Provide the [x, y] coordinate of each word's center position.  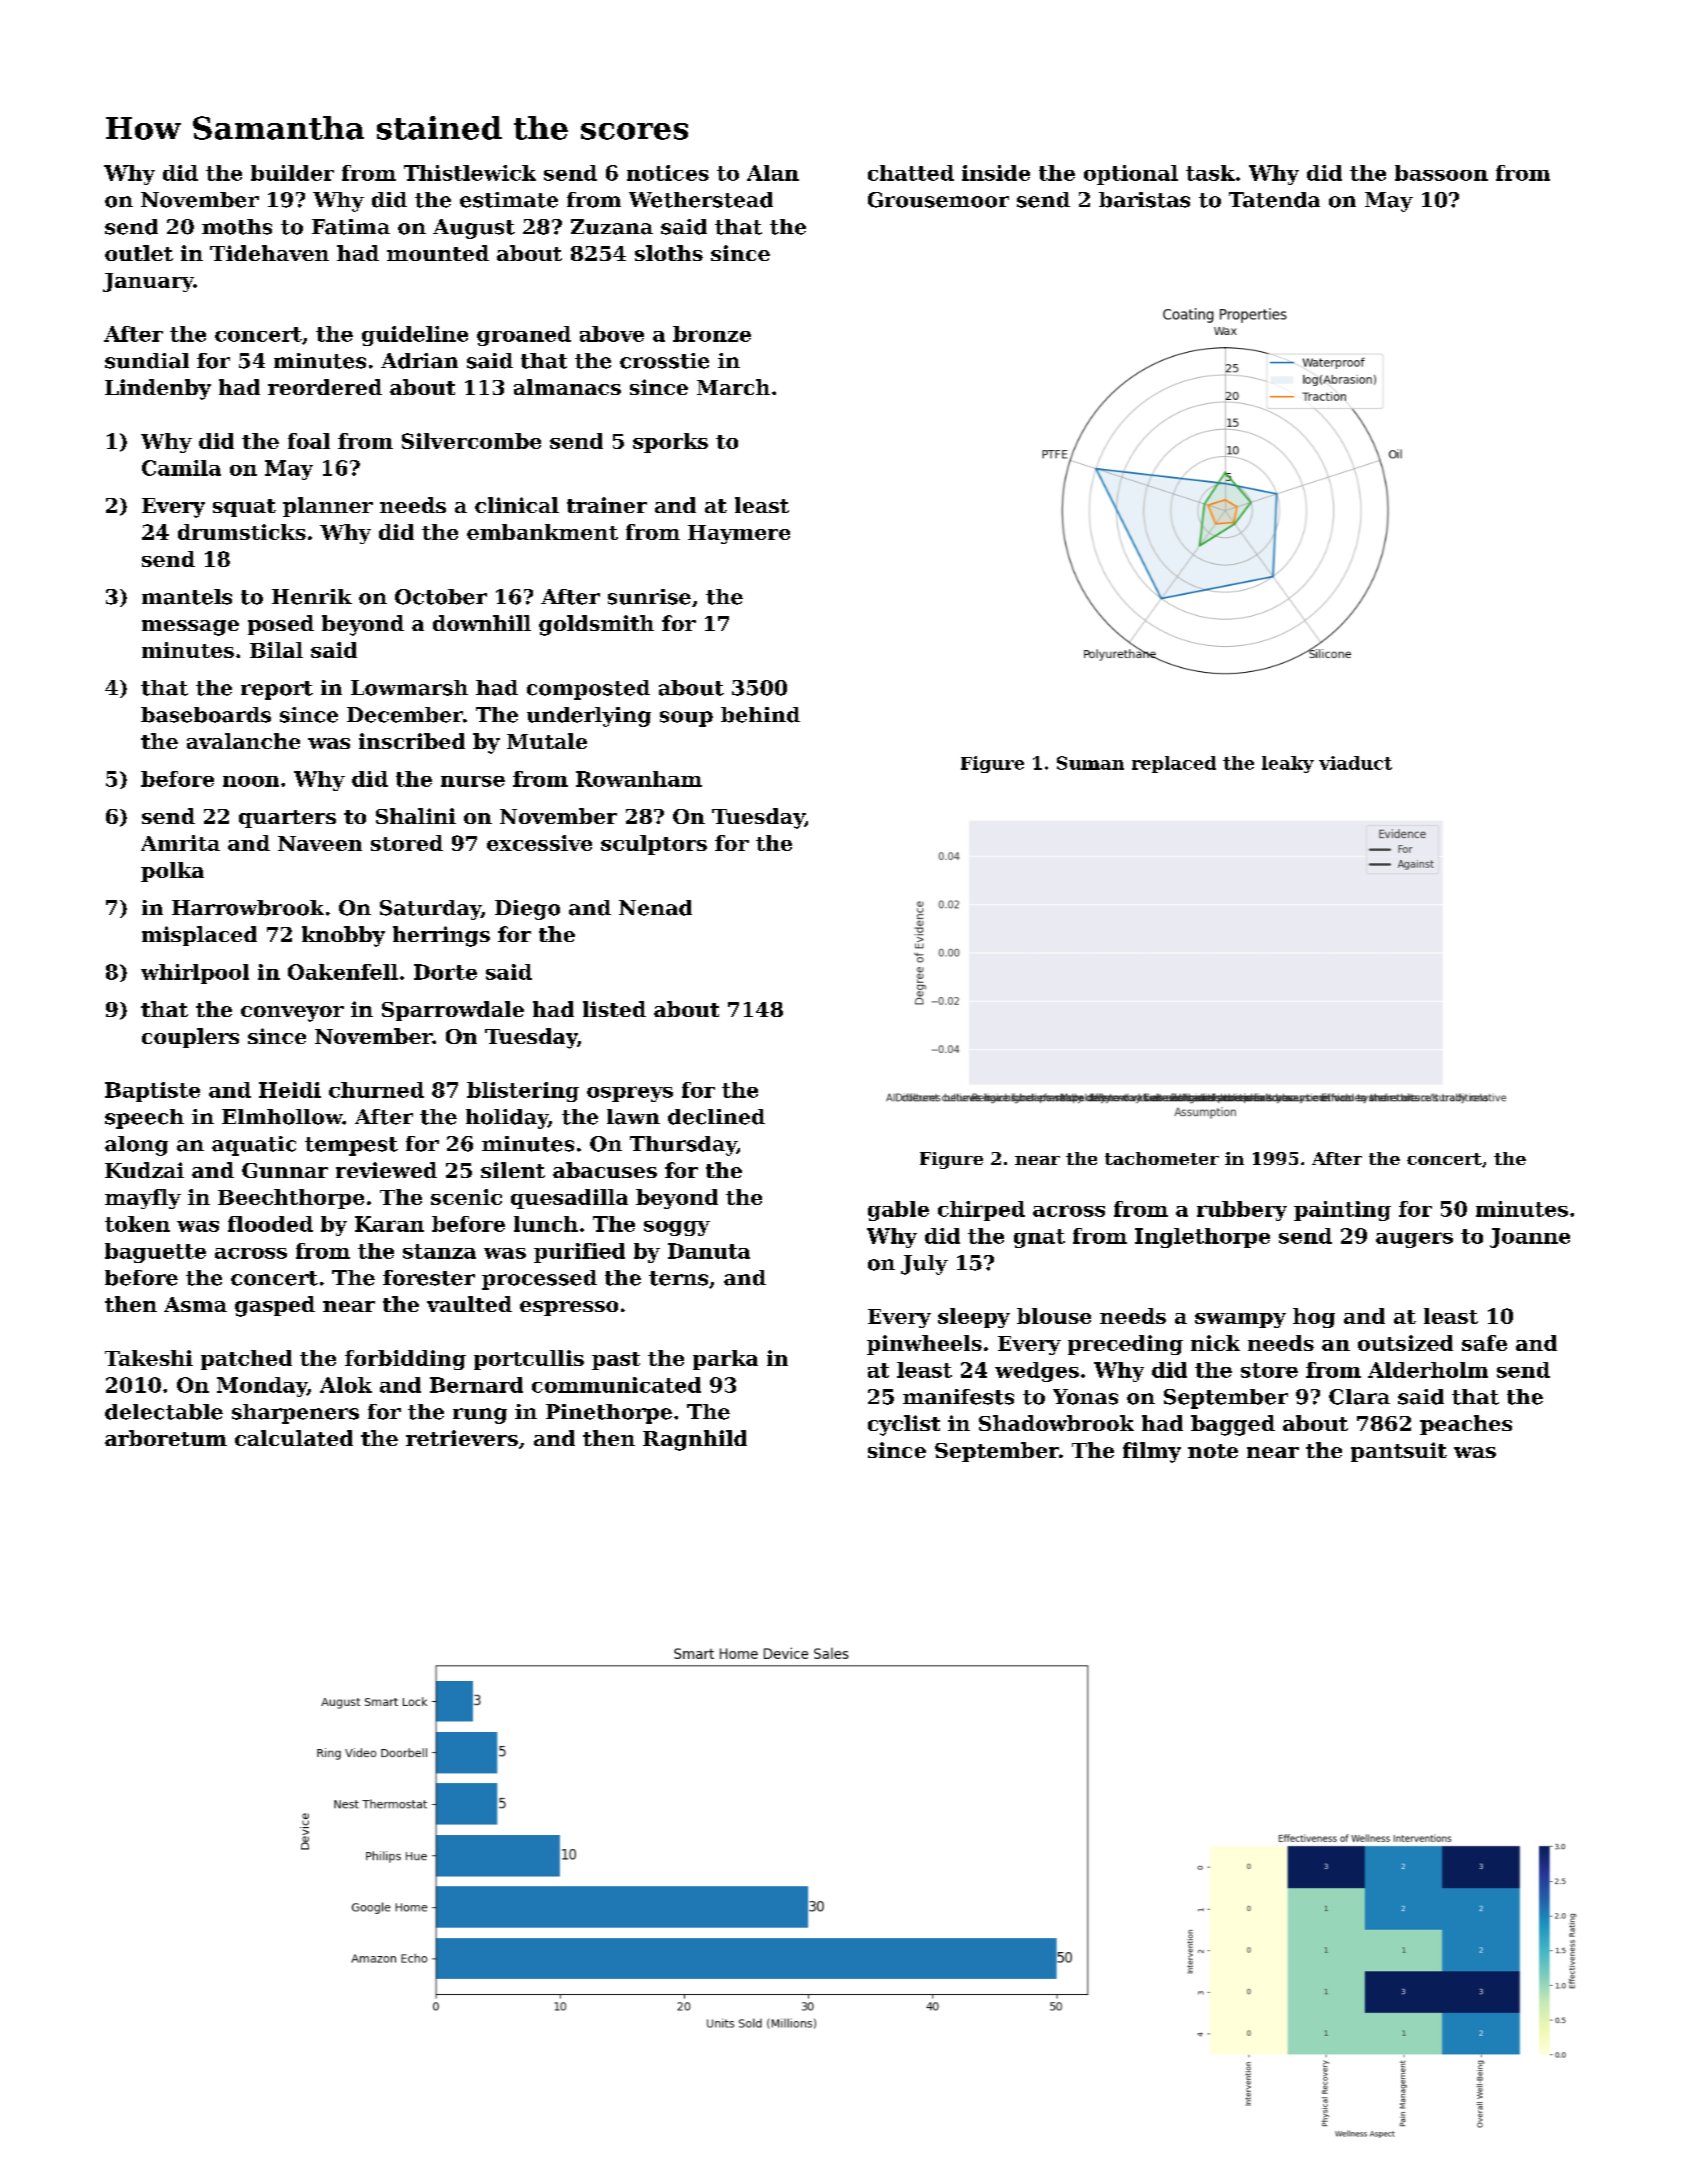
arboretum [166, 1438]
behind [760, 715]
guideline [415, 336]
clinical [517, 505]
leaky [1288, 764]
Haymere [739, 534]
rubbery [1242, 1211]
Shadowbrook [1056, 1423]
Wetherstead [701, 200]
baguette [155, 1253]
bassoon [1441, 173]
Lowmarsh [409, 688]
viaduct [1355, 763]
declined [716, 1117]
